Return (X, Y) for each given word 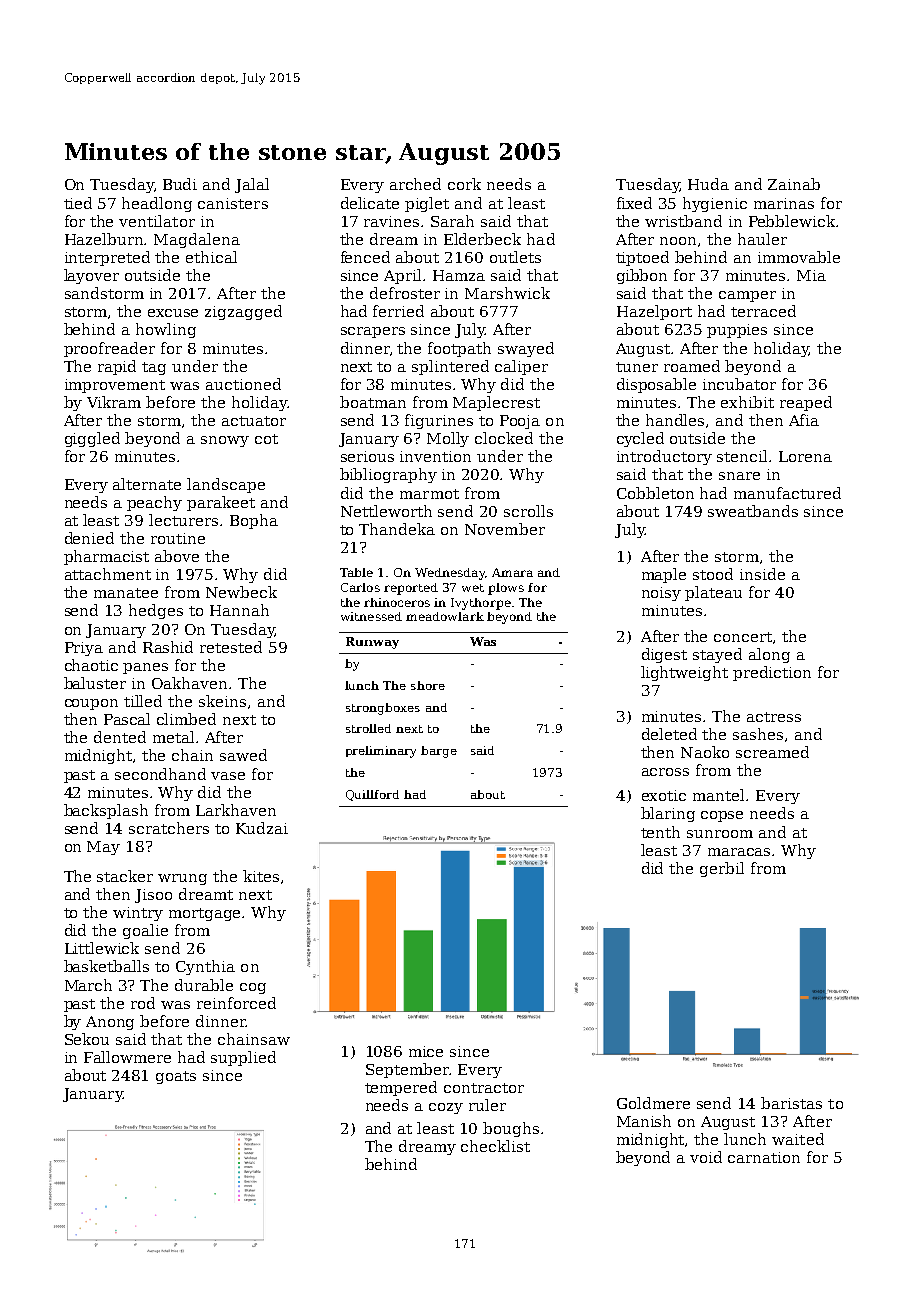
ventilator (157, 221)
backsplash (106, 811)
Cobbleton (655, 493)
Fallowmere (127, 1057)
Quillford (372, 795)
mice (426, 1051)
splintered (450, 367)
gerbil (722, 869)
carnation (764, 1157)
